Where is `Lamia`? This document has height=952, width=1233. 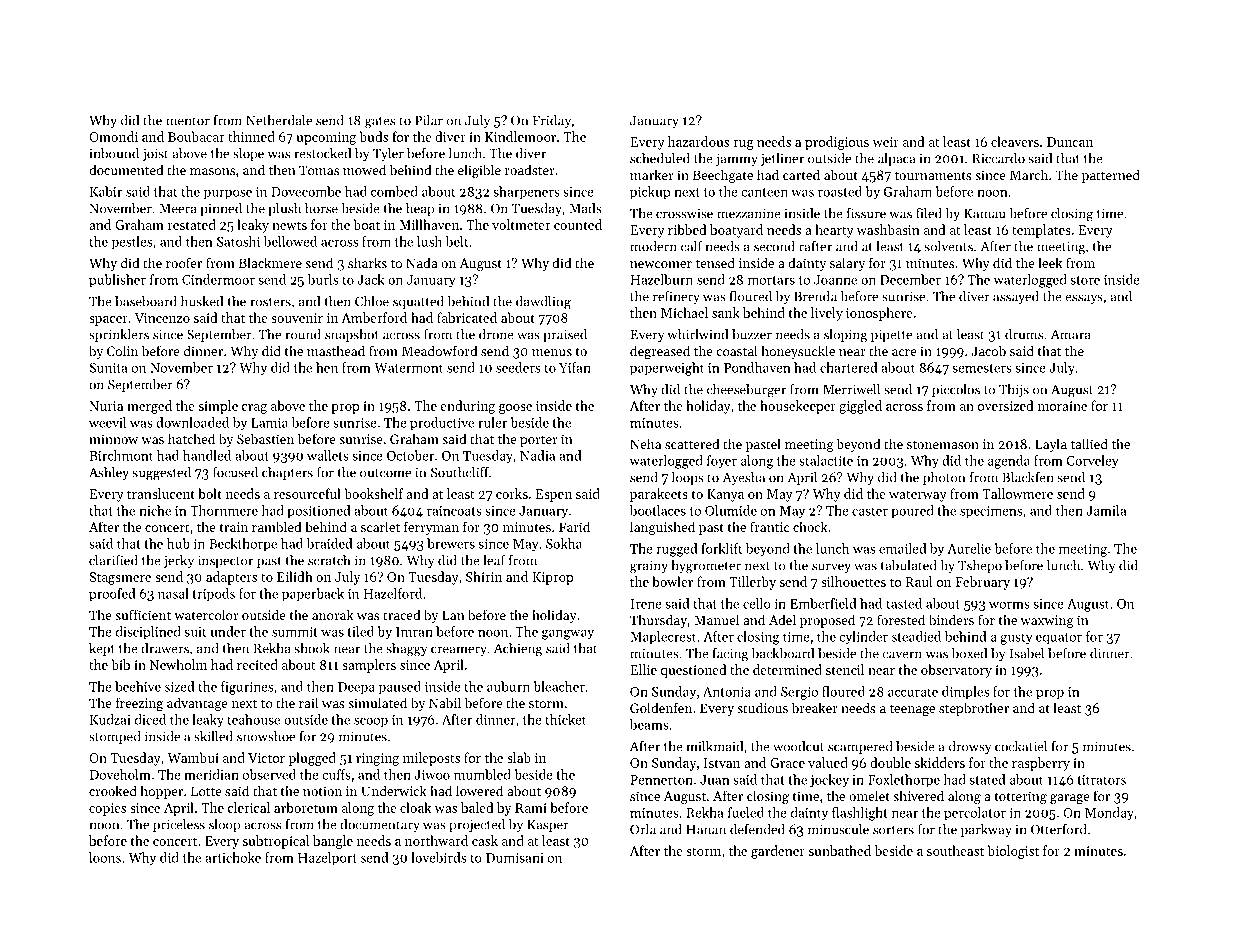
Lamia is located at coordinates (269, 423).
